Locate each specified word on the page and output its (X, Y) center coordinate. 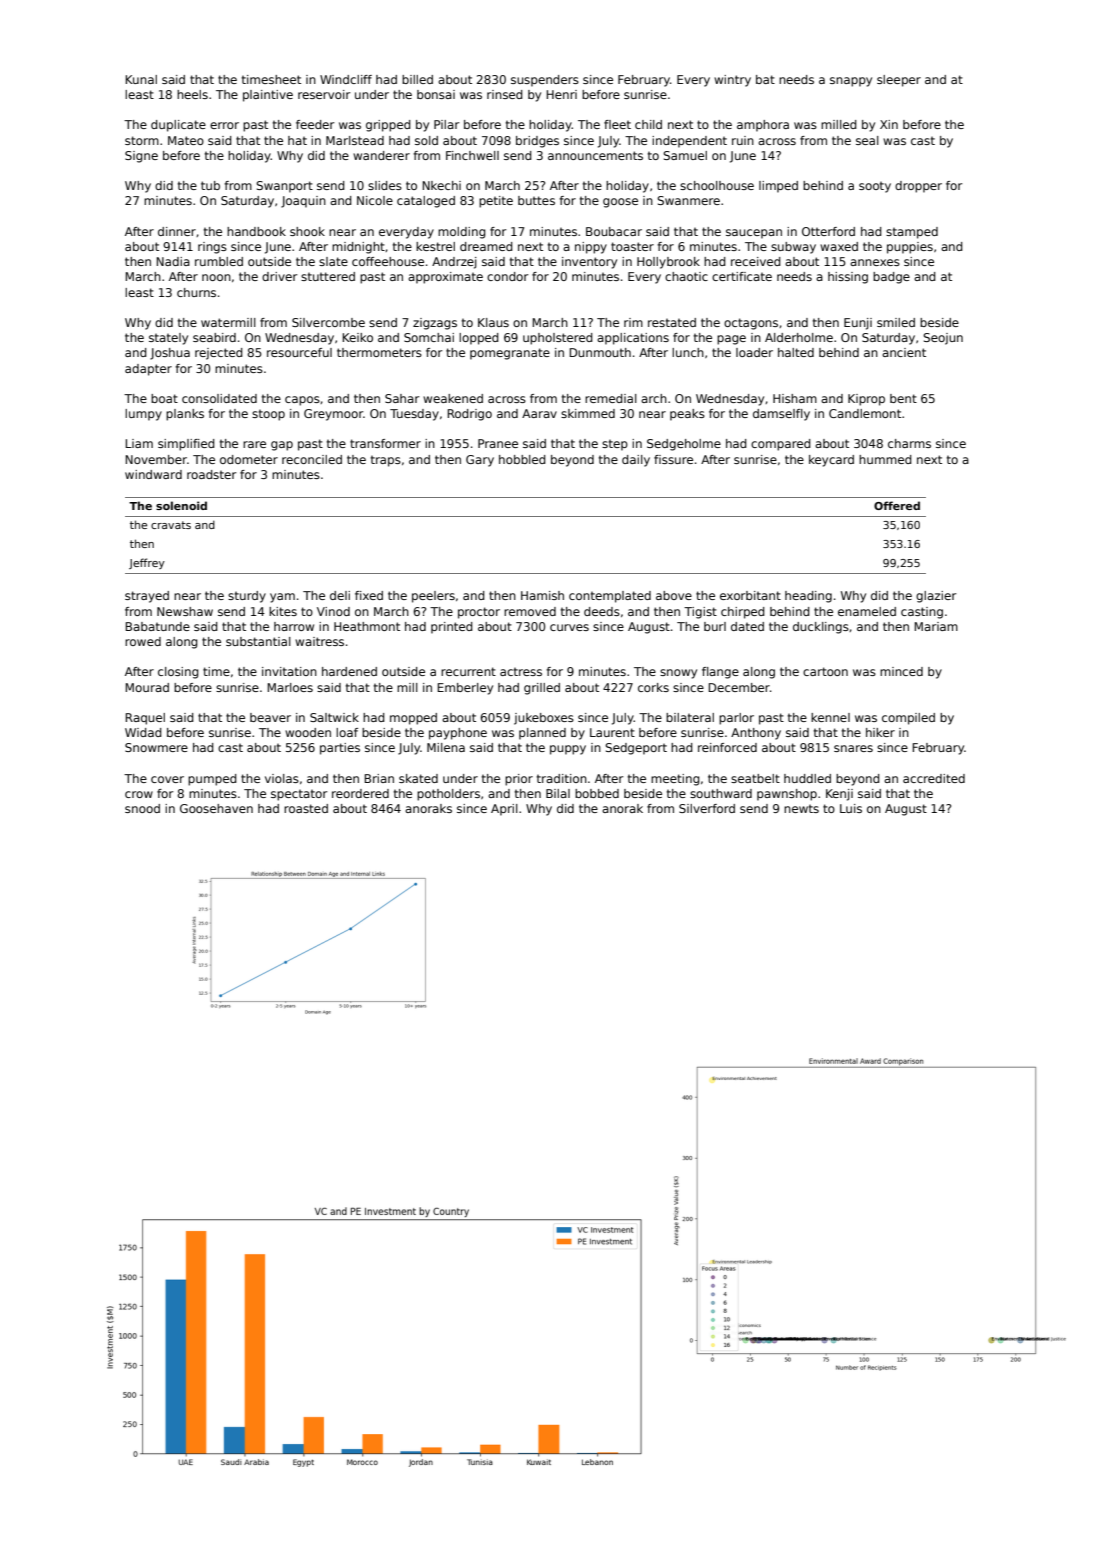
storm (142, 140)
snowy (678, 674)
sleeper (899, 81)
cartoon (825, 671)
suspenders (545, 81)
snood (142, 808)
